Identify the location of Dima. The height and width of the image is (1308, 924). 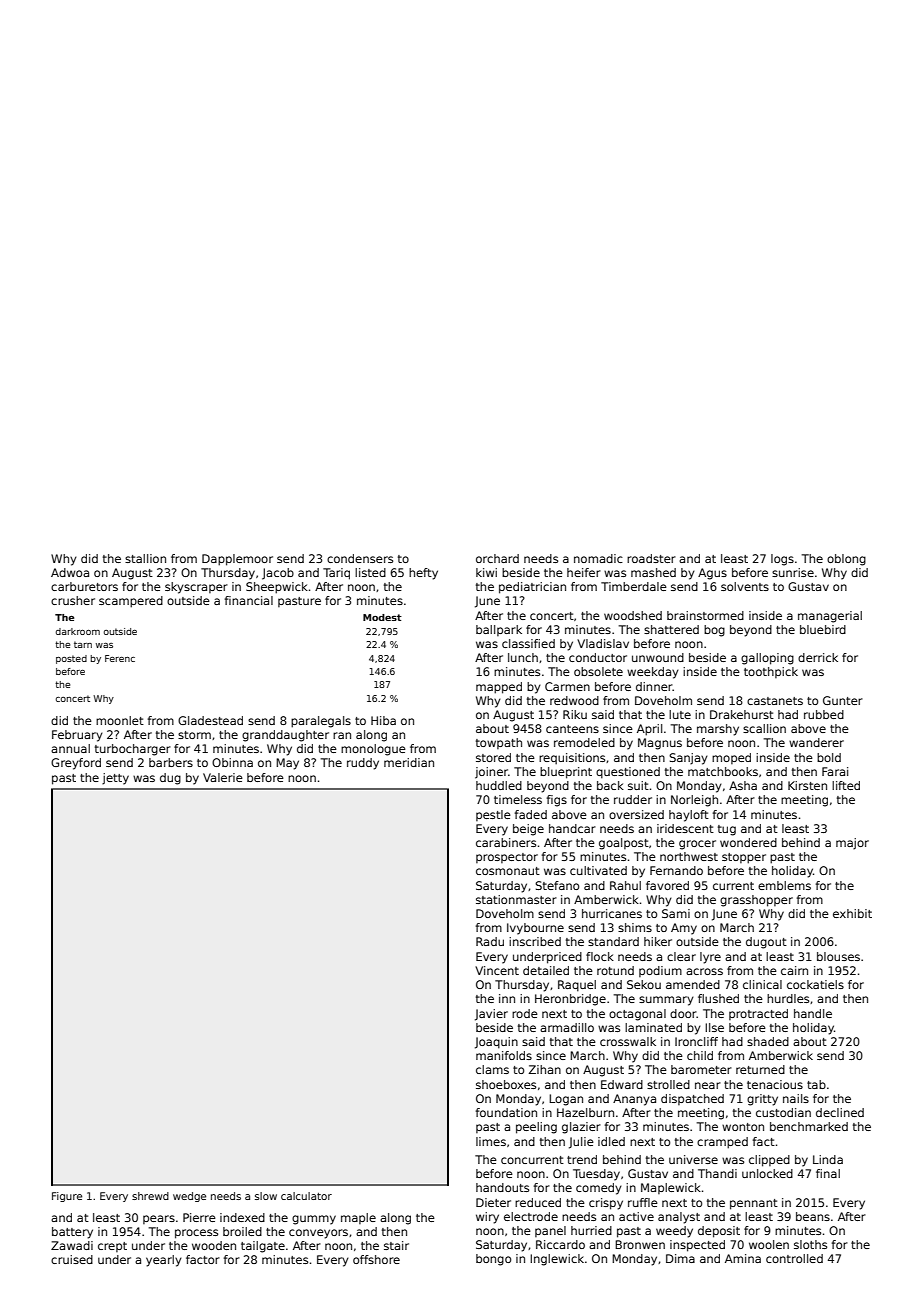
(680, 1258).
